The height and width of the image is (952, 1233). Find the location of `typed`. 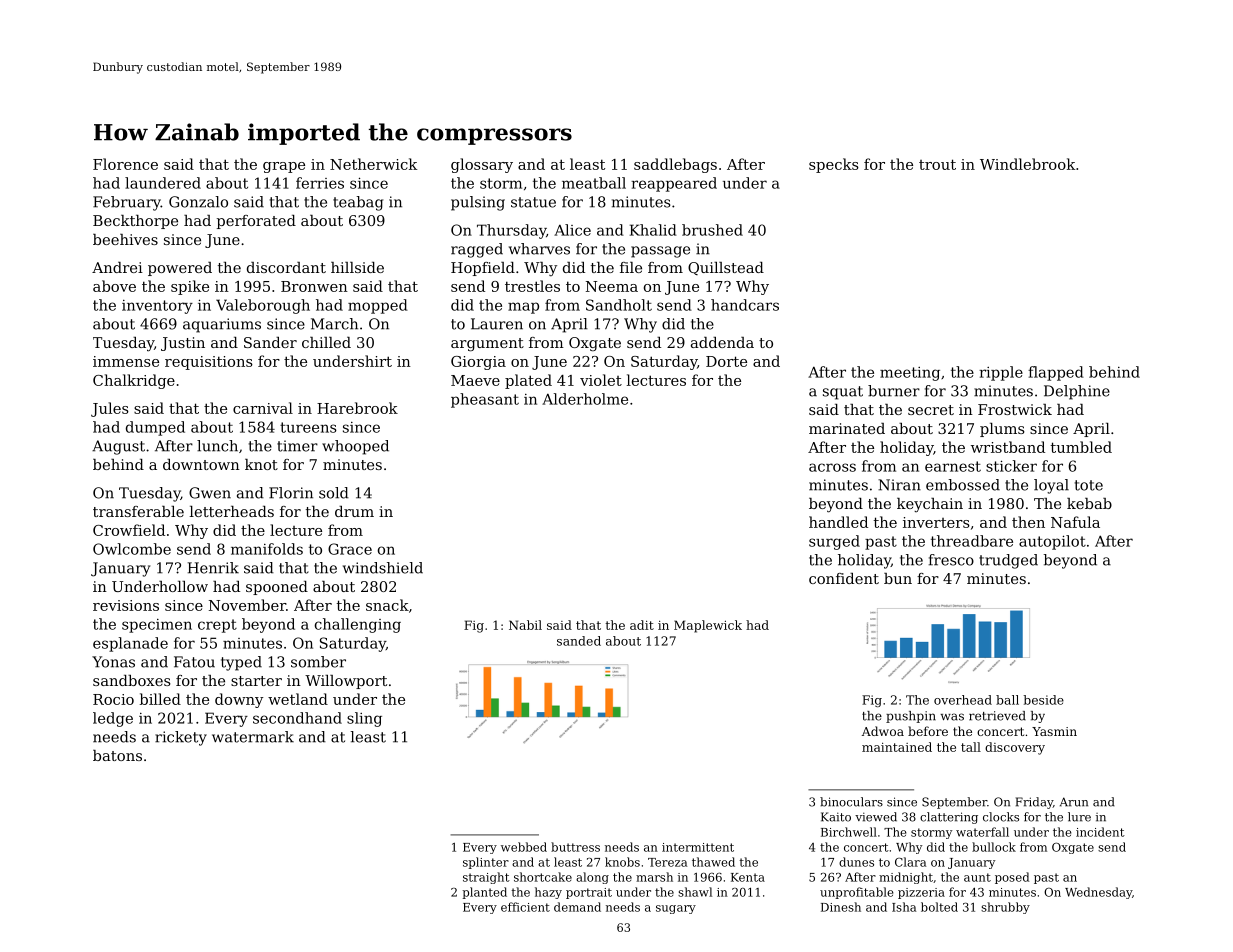

typed is located at coordinates (241, 663).
